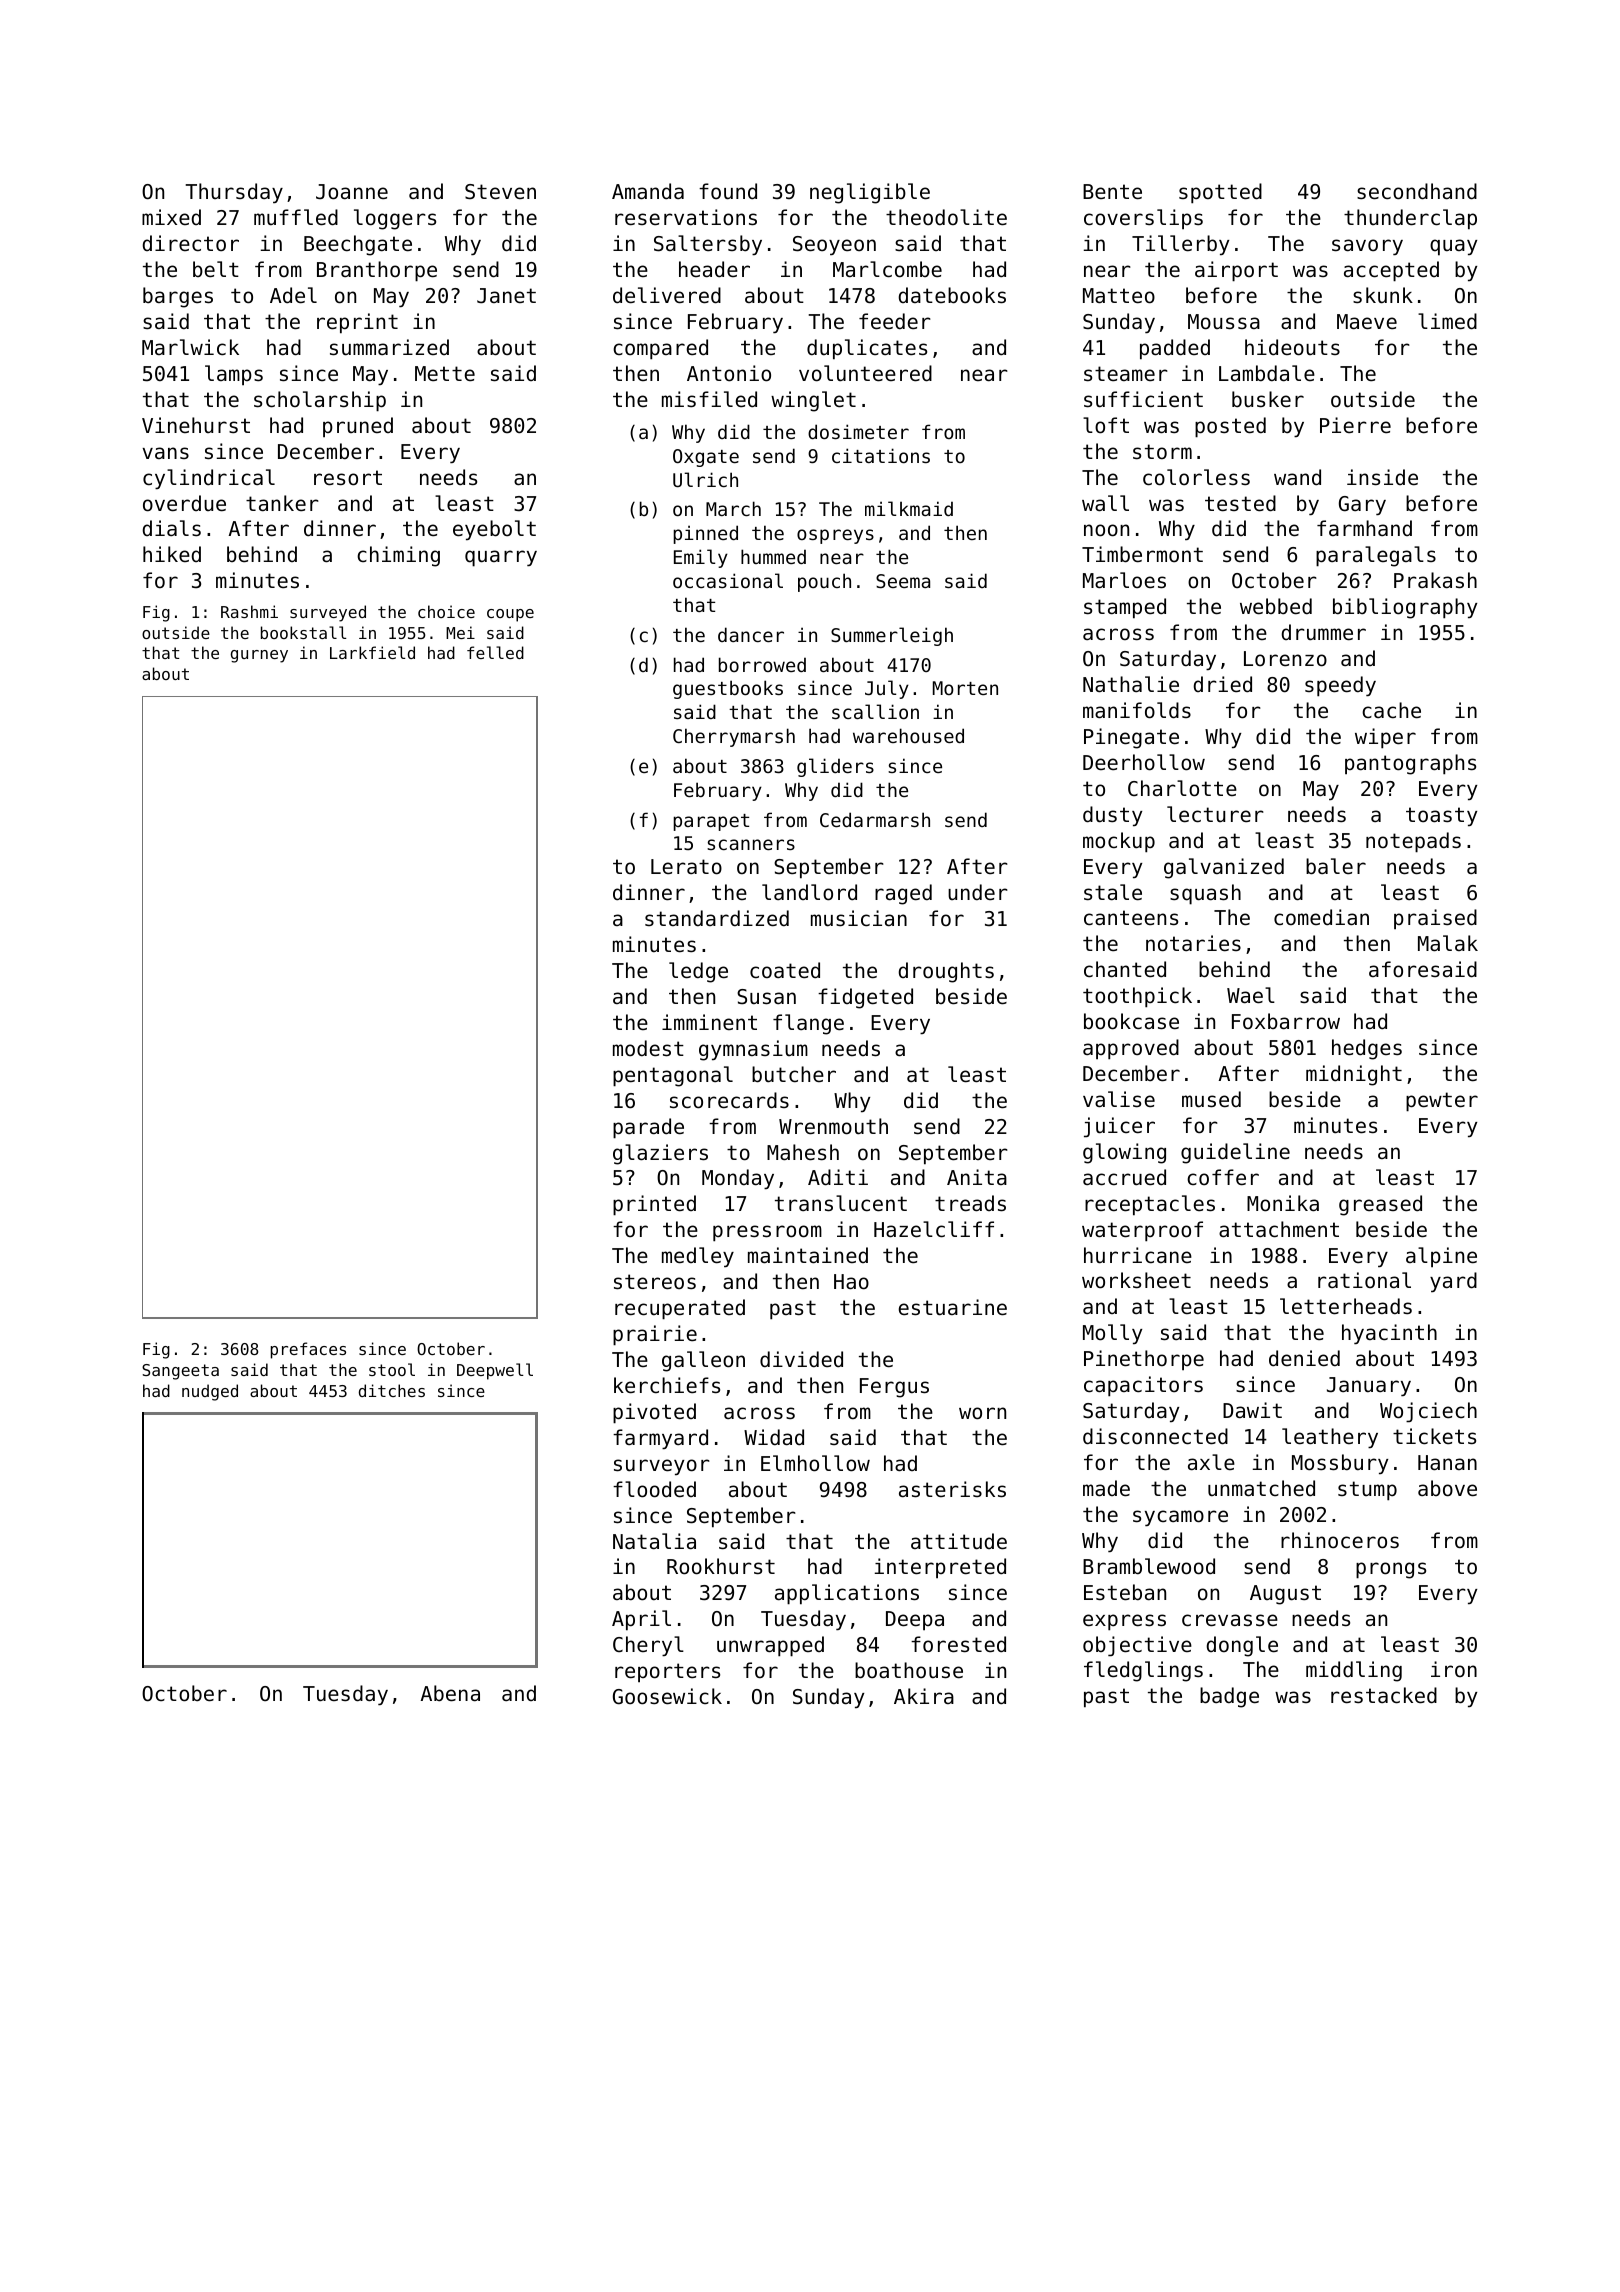  I want to click on milkmaid, so click(909, 508).
